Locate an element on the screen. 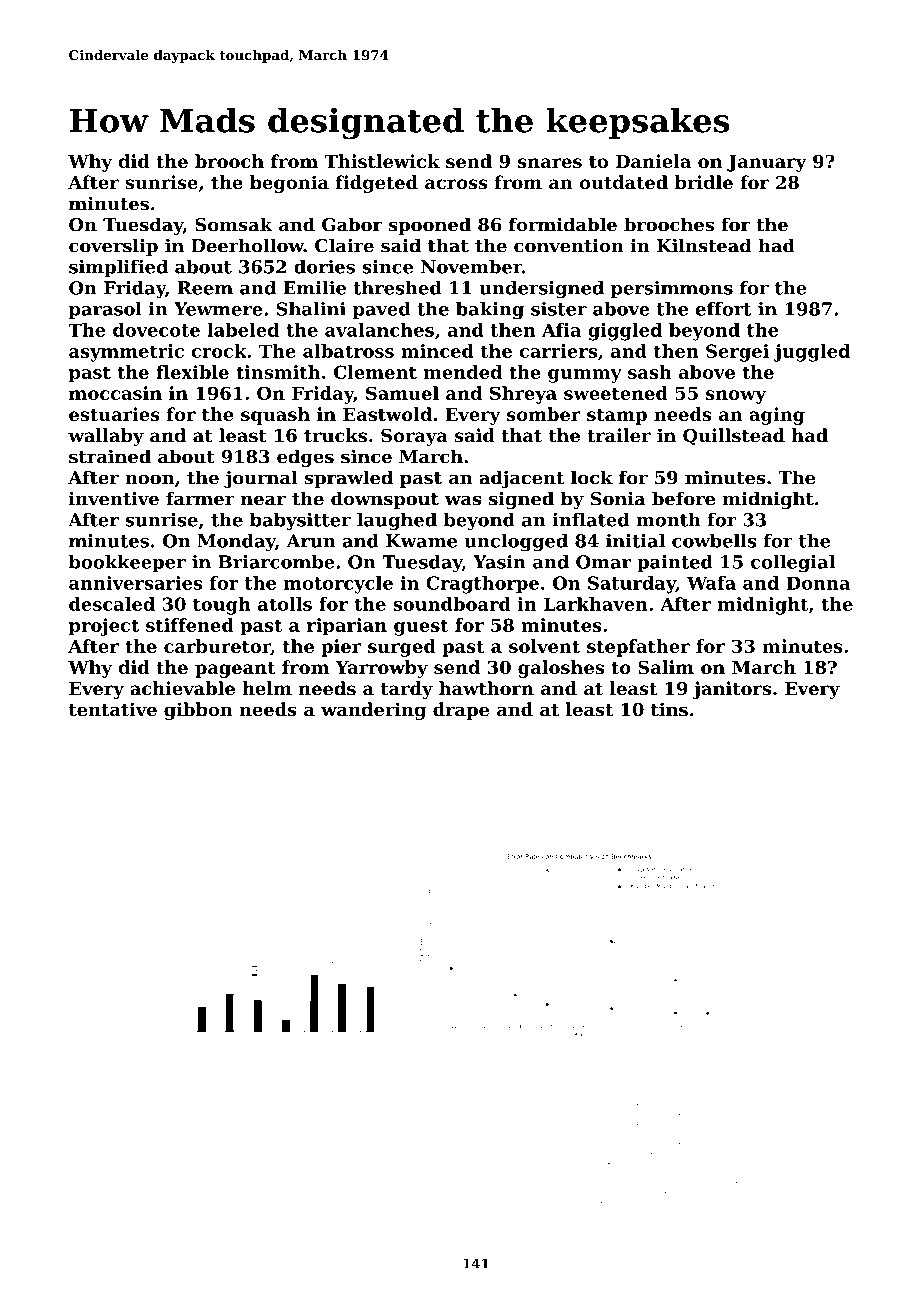 Image resolution: width=924 pixels, height=1308 pixels. tentative is located at coordinates (113, 709).
